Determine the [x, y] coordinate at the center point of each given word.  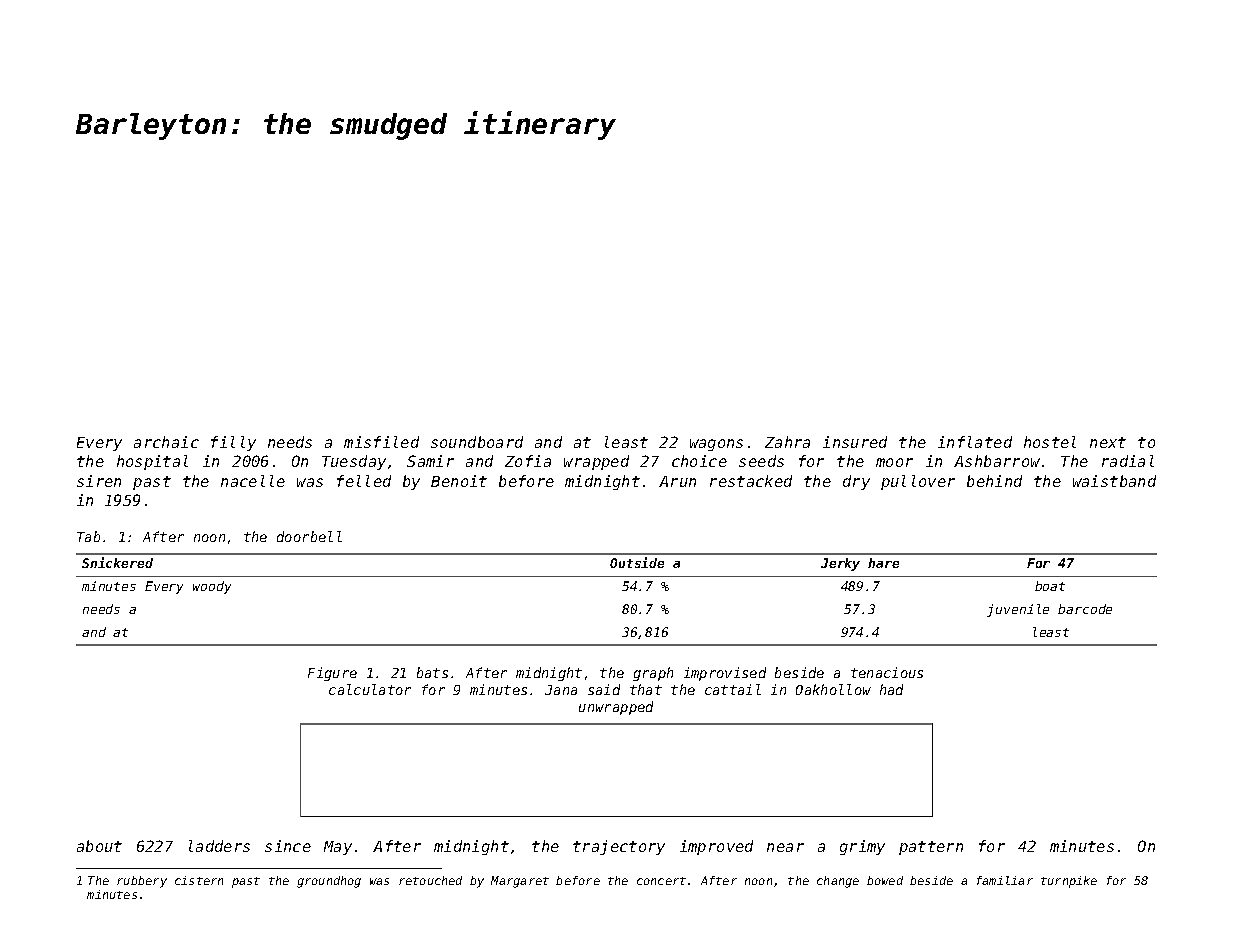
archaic [166, 442]
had [891, 689]
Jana [561, 690]
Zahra [787, 442]
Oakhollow [833, 689]
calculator [370, 689]
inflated [975, 442]
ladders [219, 846]
